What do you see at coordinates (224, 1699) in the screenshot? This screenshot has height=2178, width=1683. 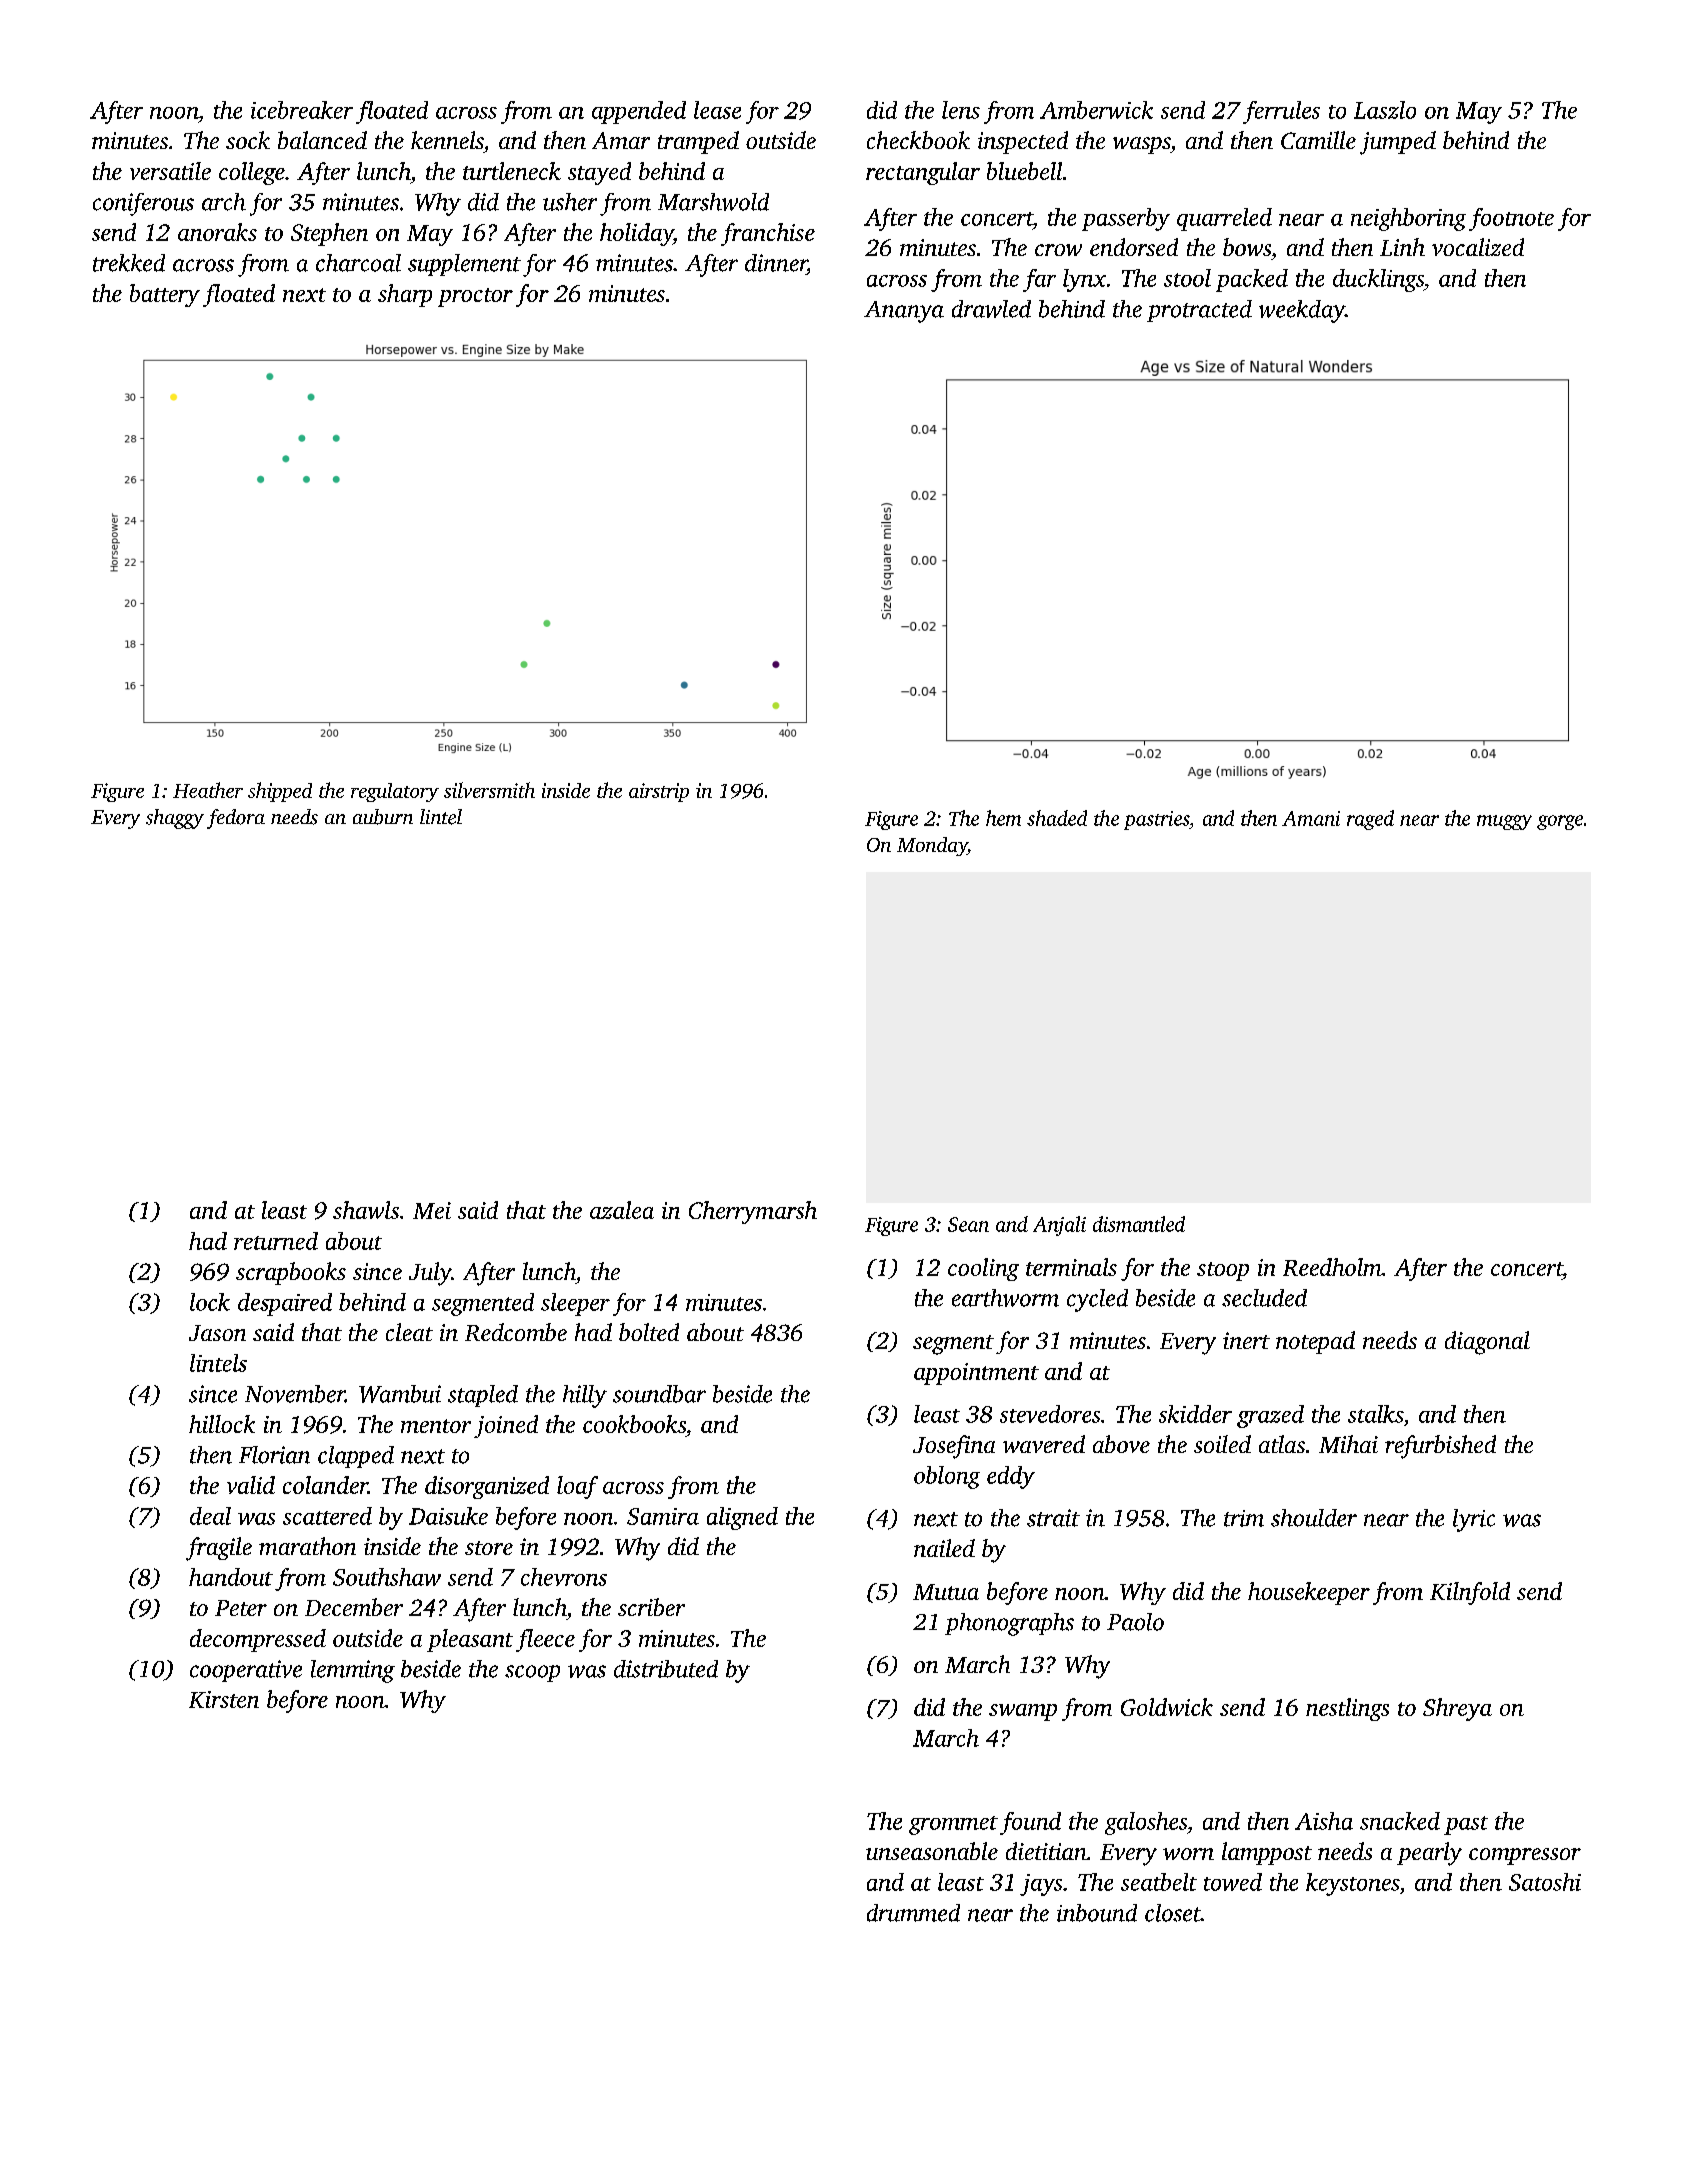 I see `Kirsten` at bounding box center [224, 1699].
